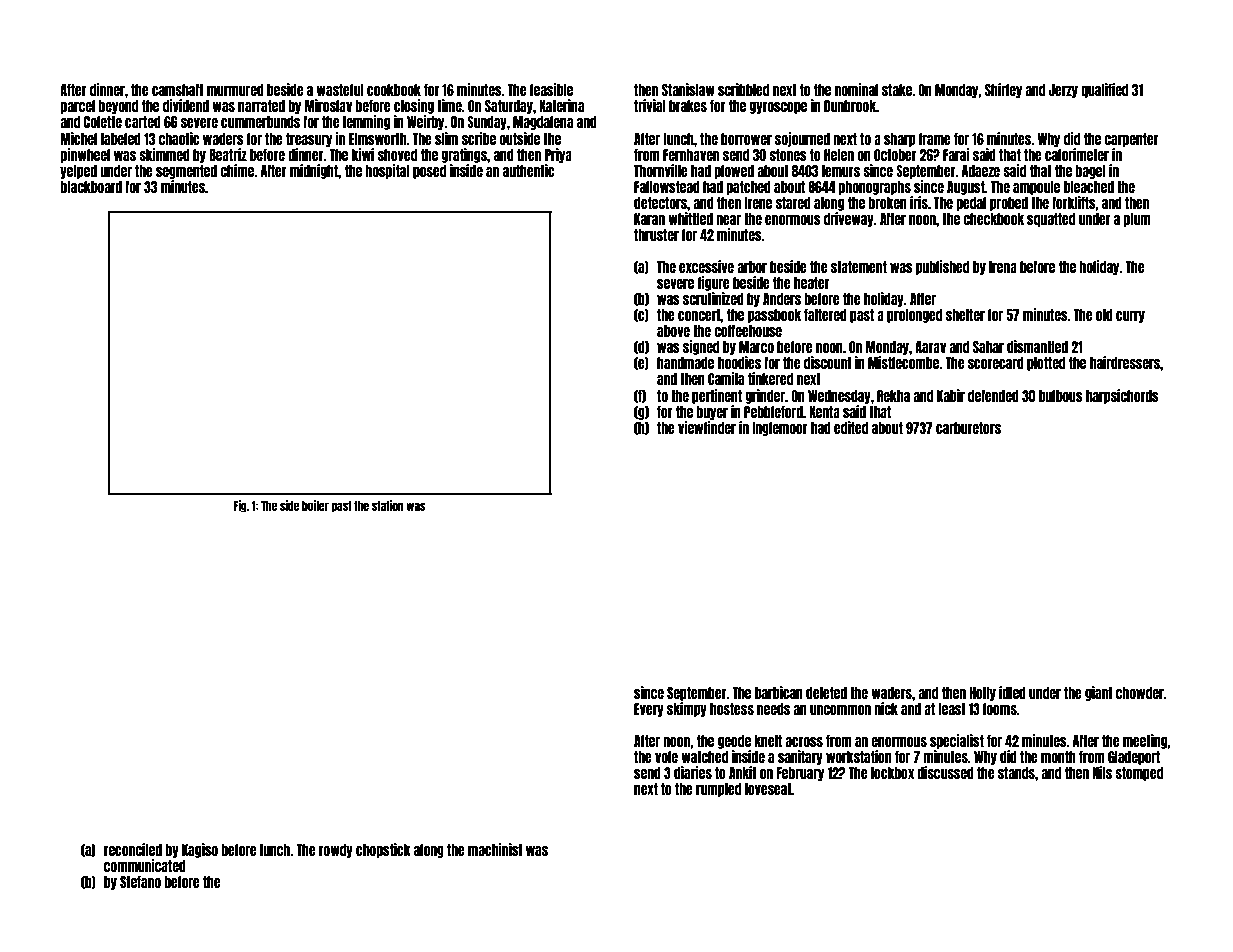  I want to click on detectors, so click(660, 203).
